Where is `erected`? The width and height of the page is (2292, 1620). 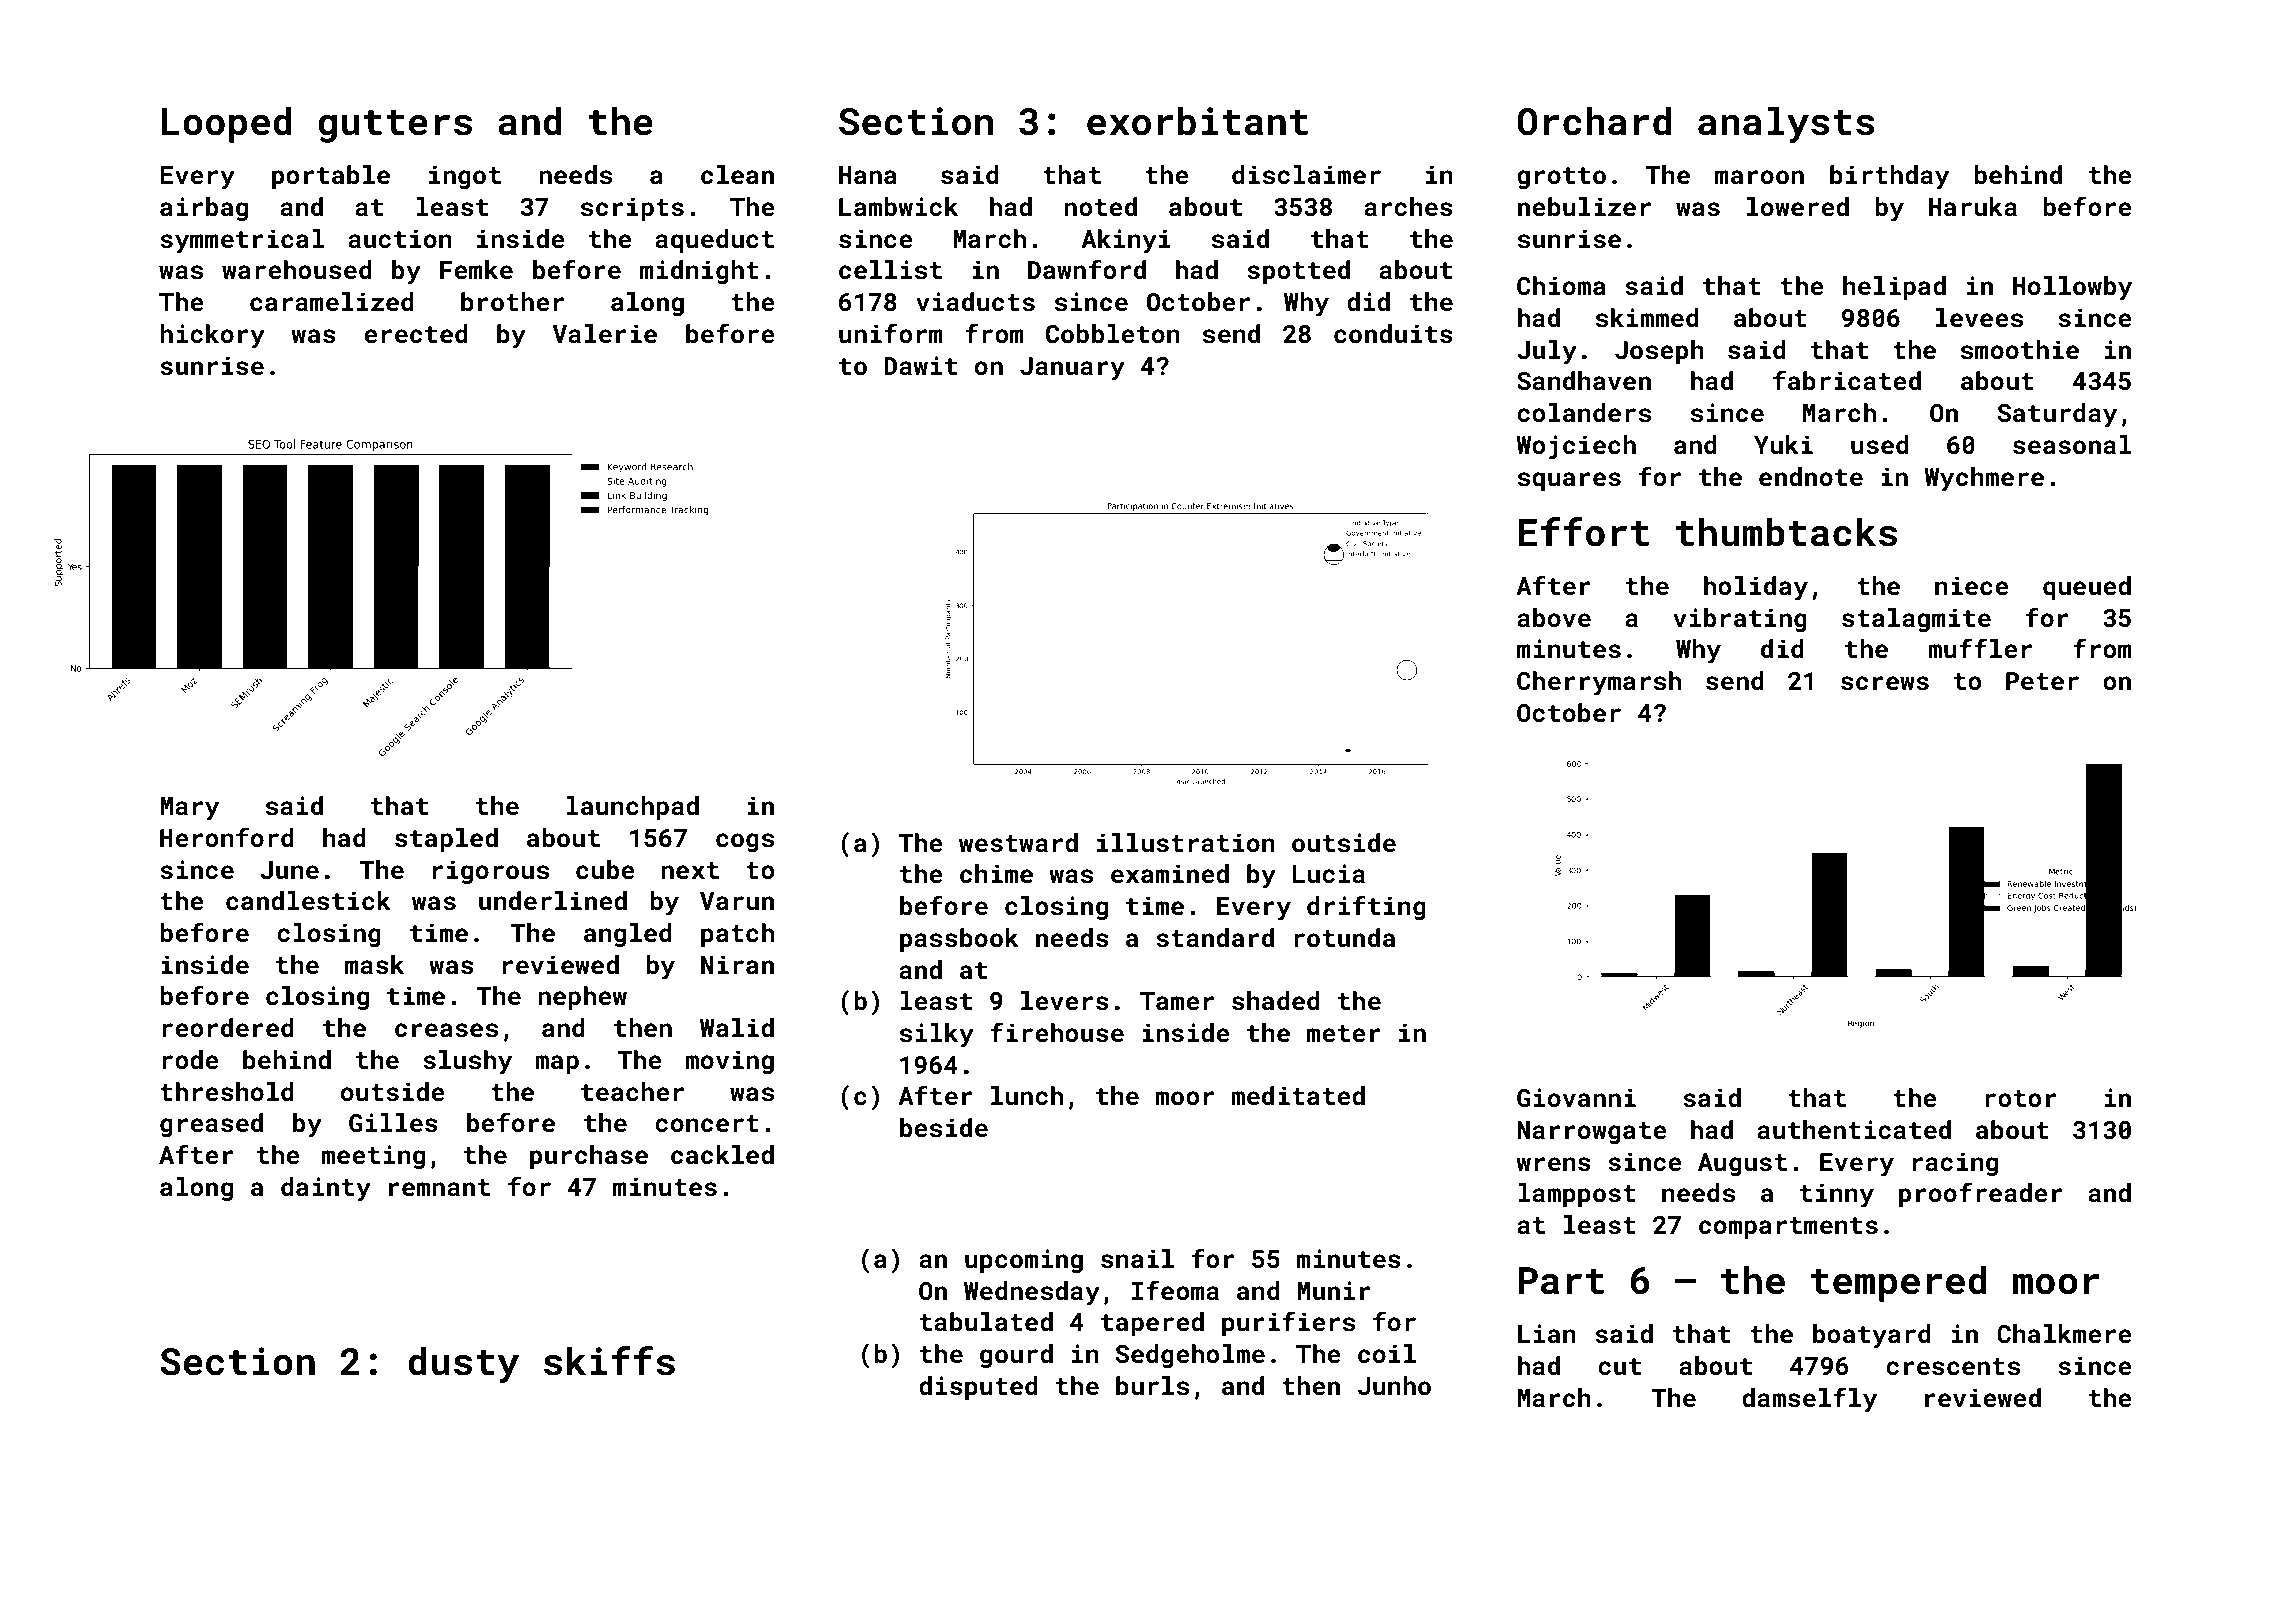 erected is located at coordinates (416, 334).
